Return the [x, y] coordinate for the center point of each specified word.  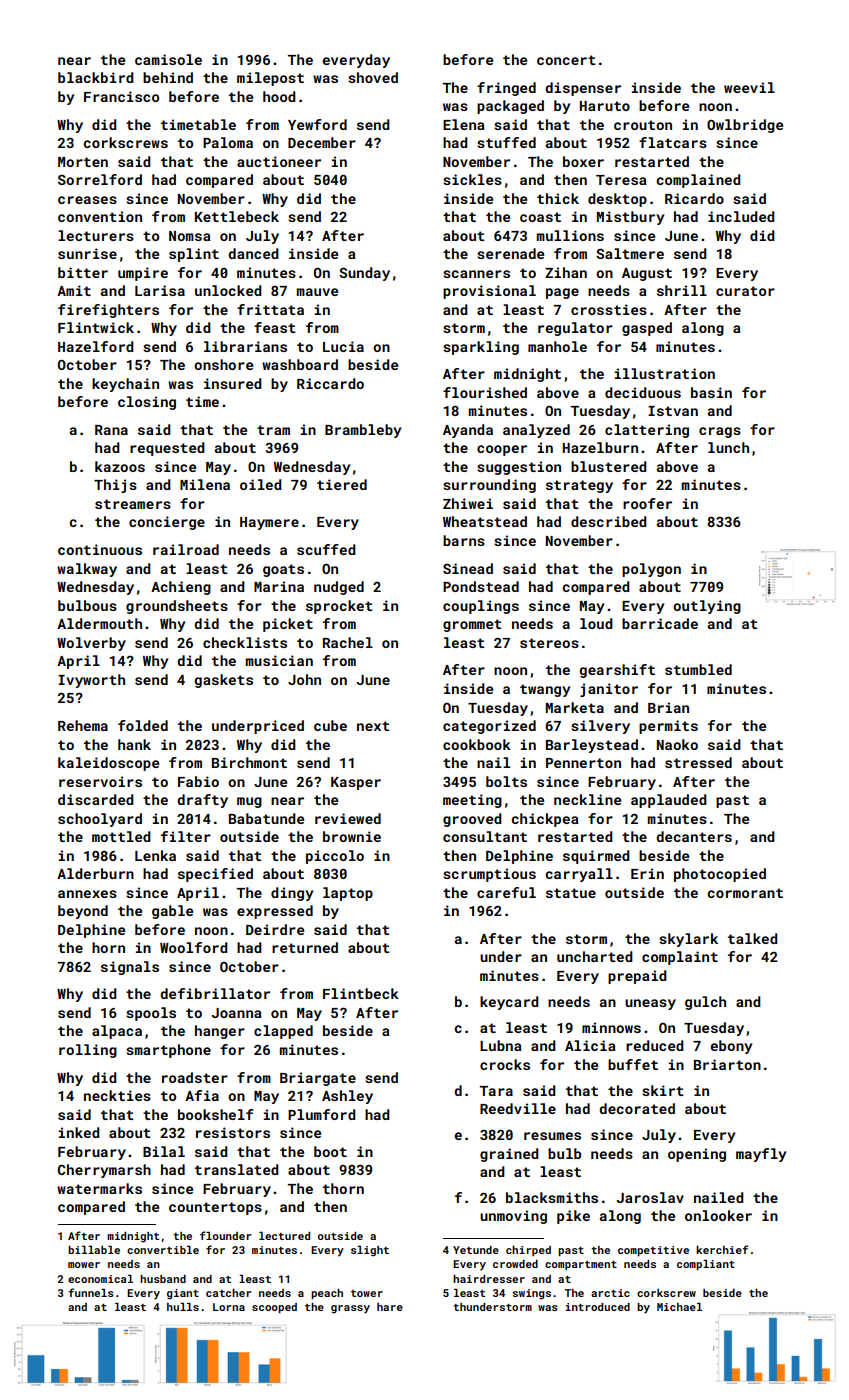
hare [390, 1307]
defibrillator [215, 993]
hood [279, 96]
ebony [731, 1047]
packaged [510, 107]
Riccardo [330, 383]
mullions [570, 235]
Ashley [347, 1097]
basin [711, 392]
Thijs [115, 486]
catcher [229, 1293]
